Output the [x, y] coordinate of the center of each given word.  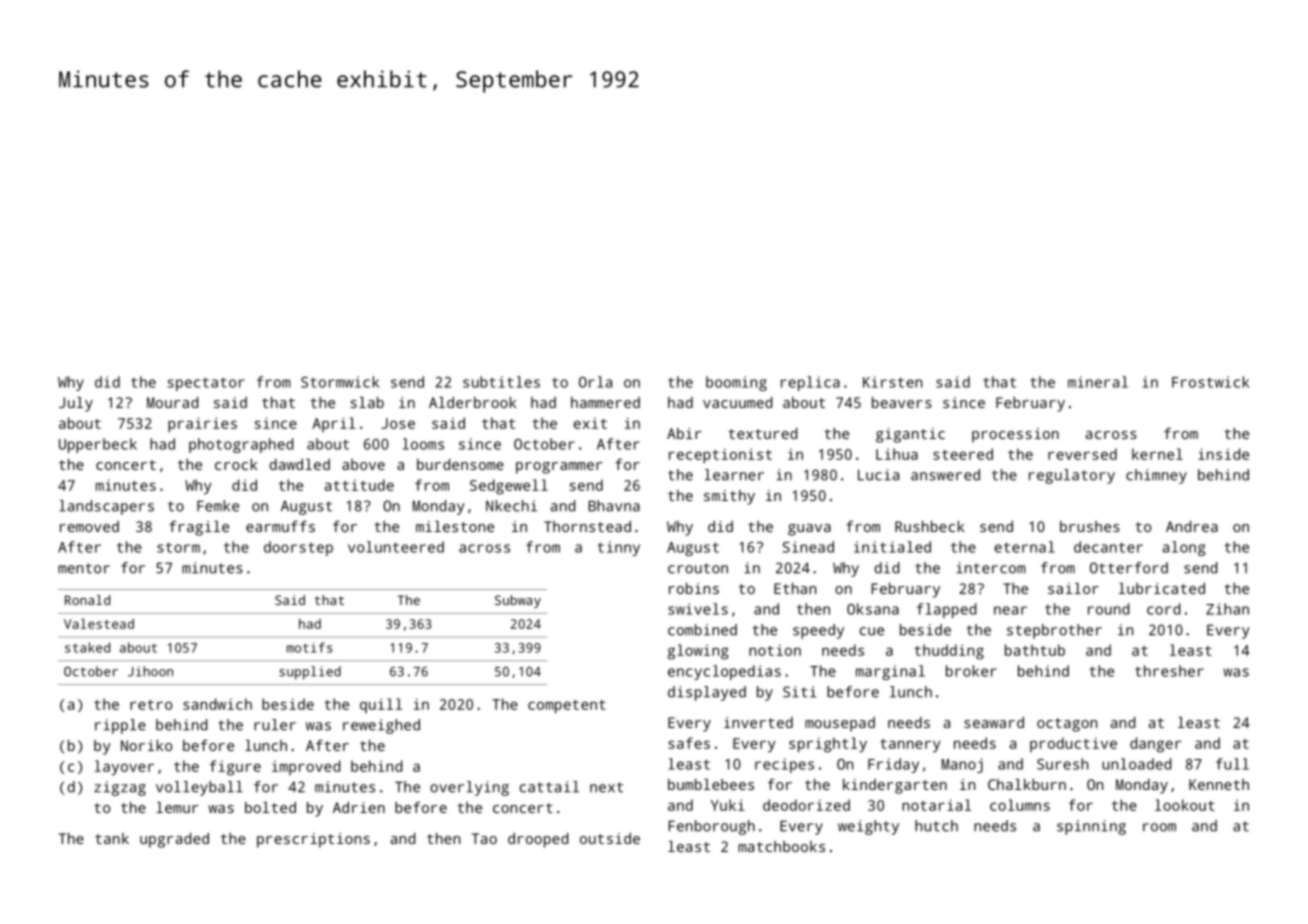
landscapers [106, 507]
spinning [1091, 827]
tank [112, 838]
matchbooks [781, 846]
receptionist [720, 456]
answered [945, 475]
